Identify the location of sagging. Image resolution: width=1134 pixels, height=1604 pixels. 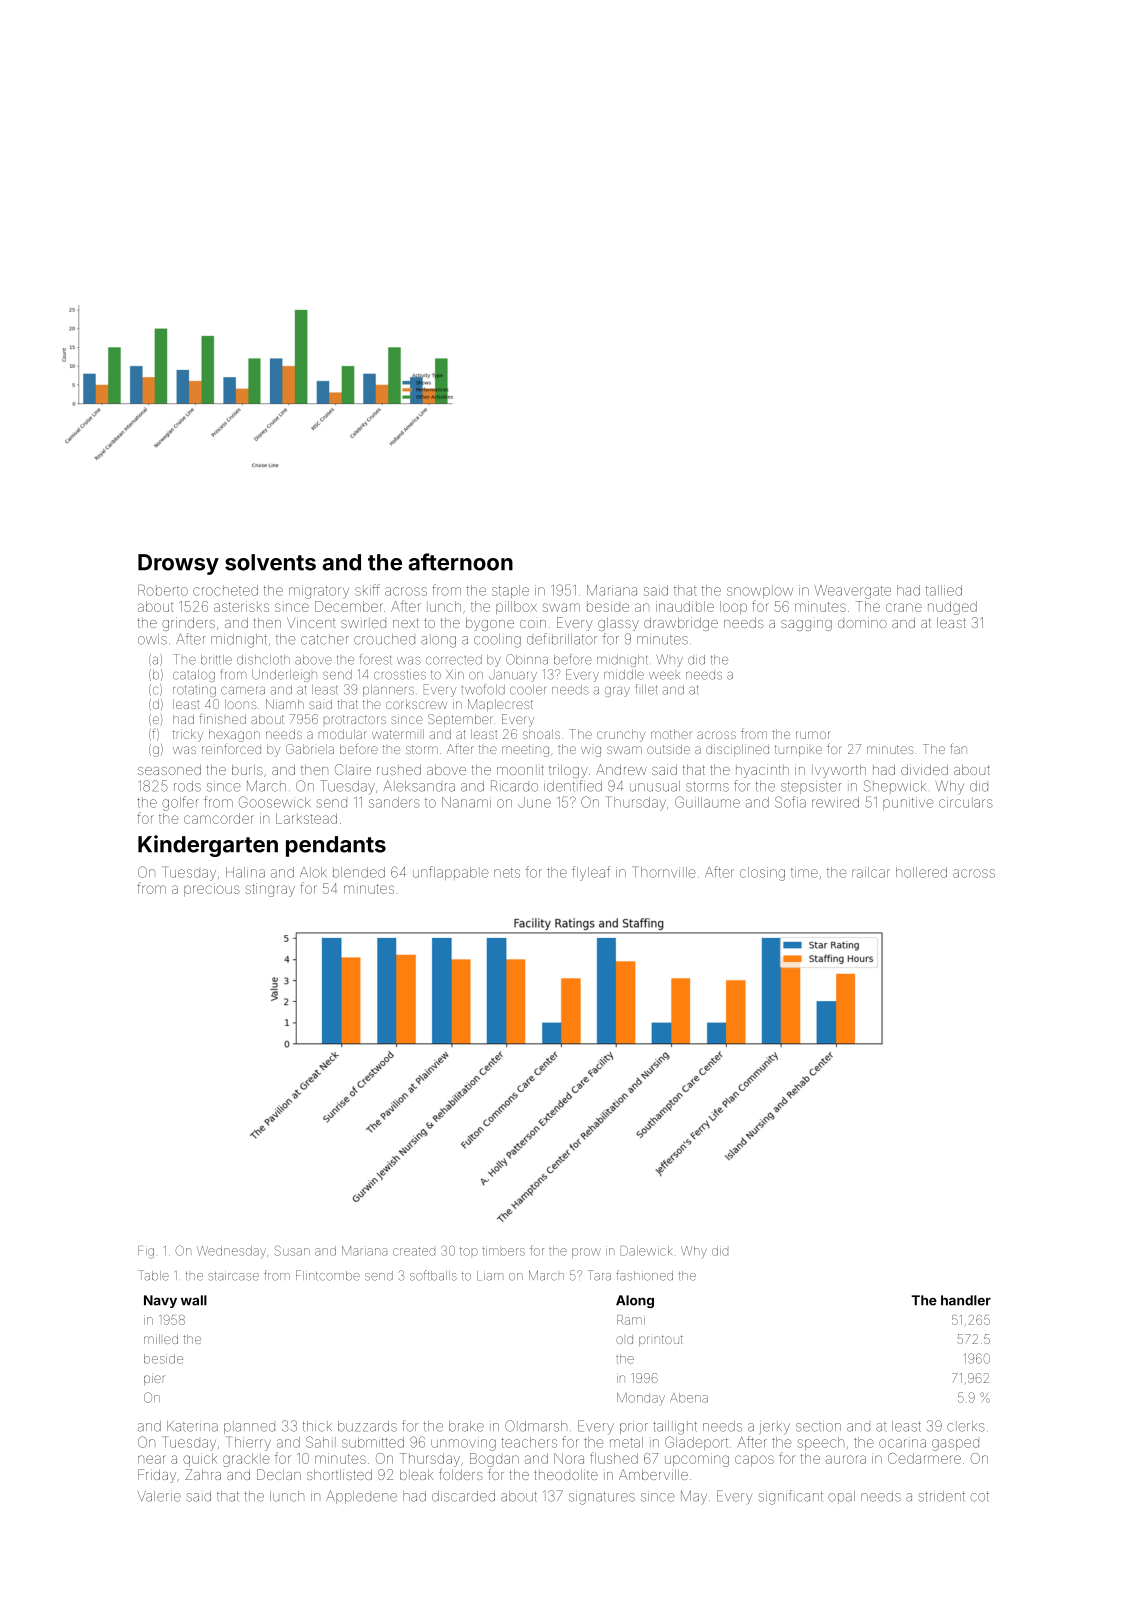
(806, 625).
